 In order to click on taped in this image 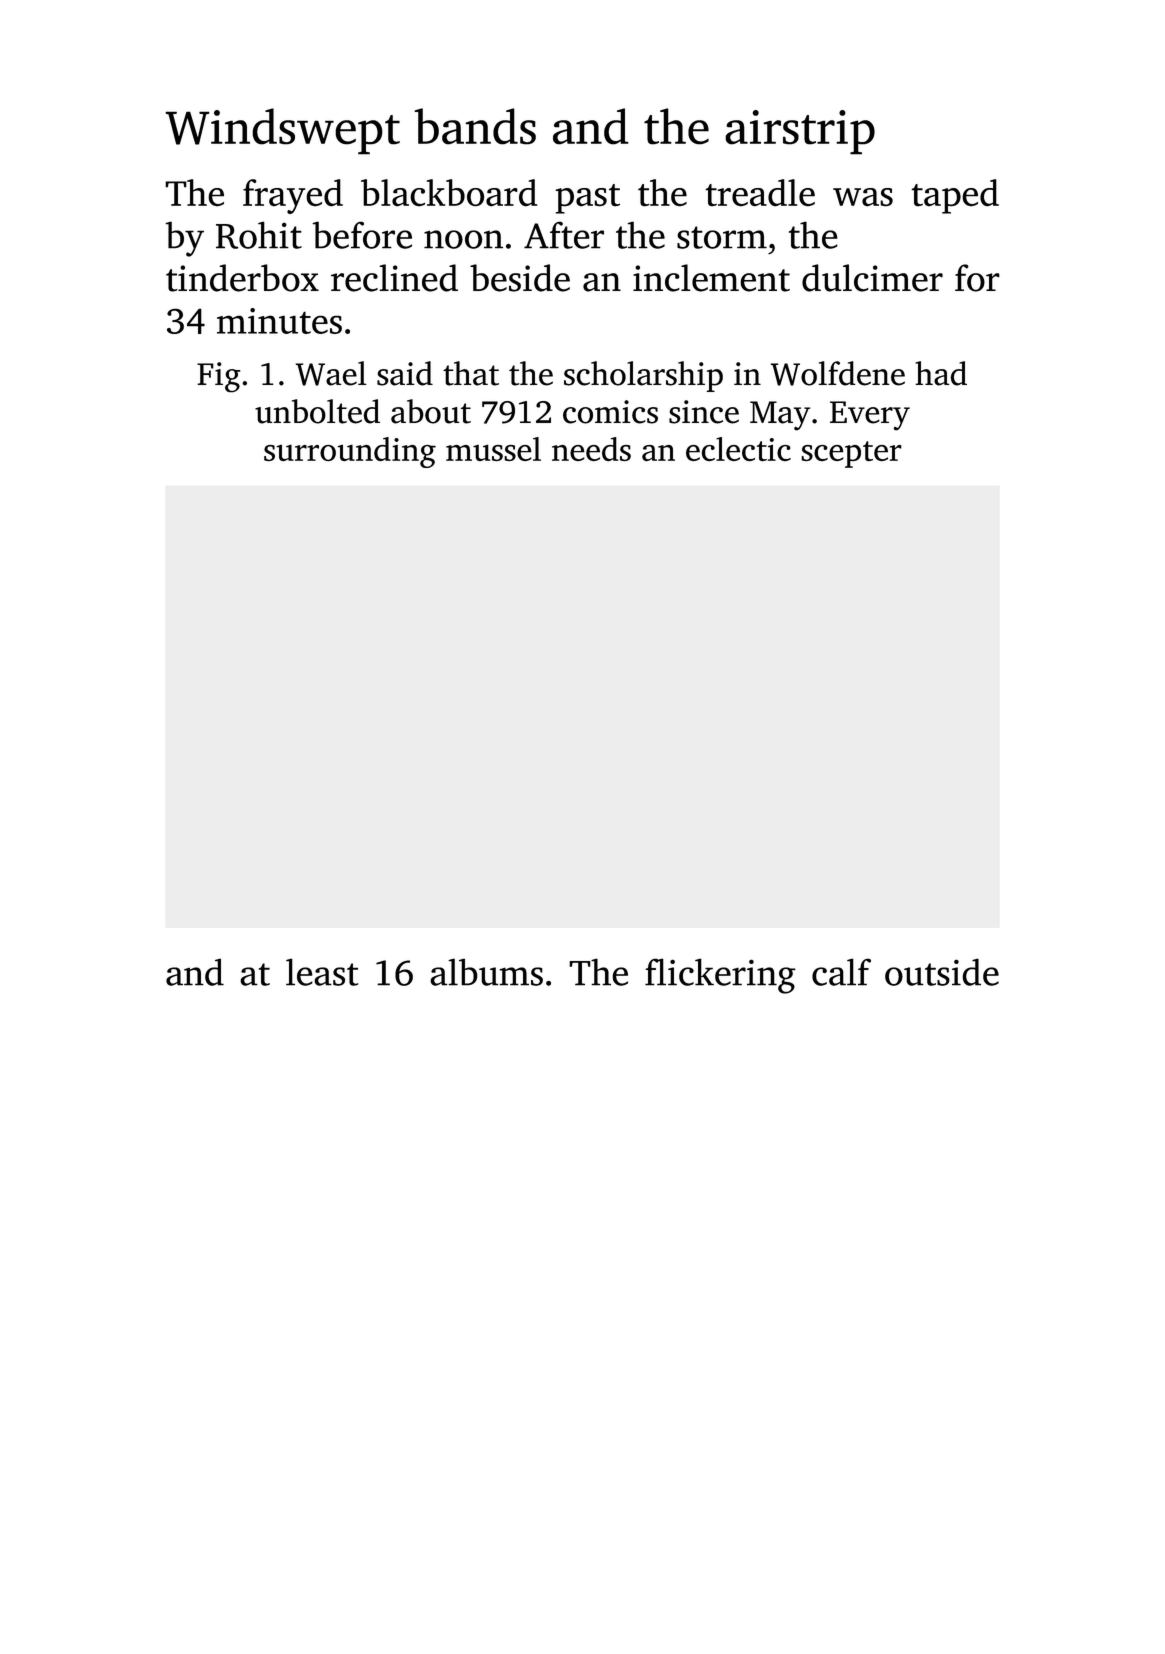, I will do `click(955, 196)`.
